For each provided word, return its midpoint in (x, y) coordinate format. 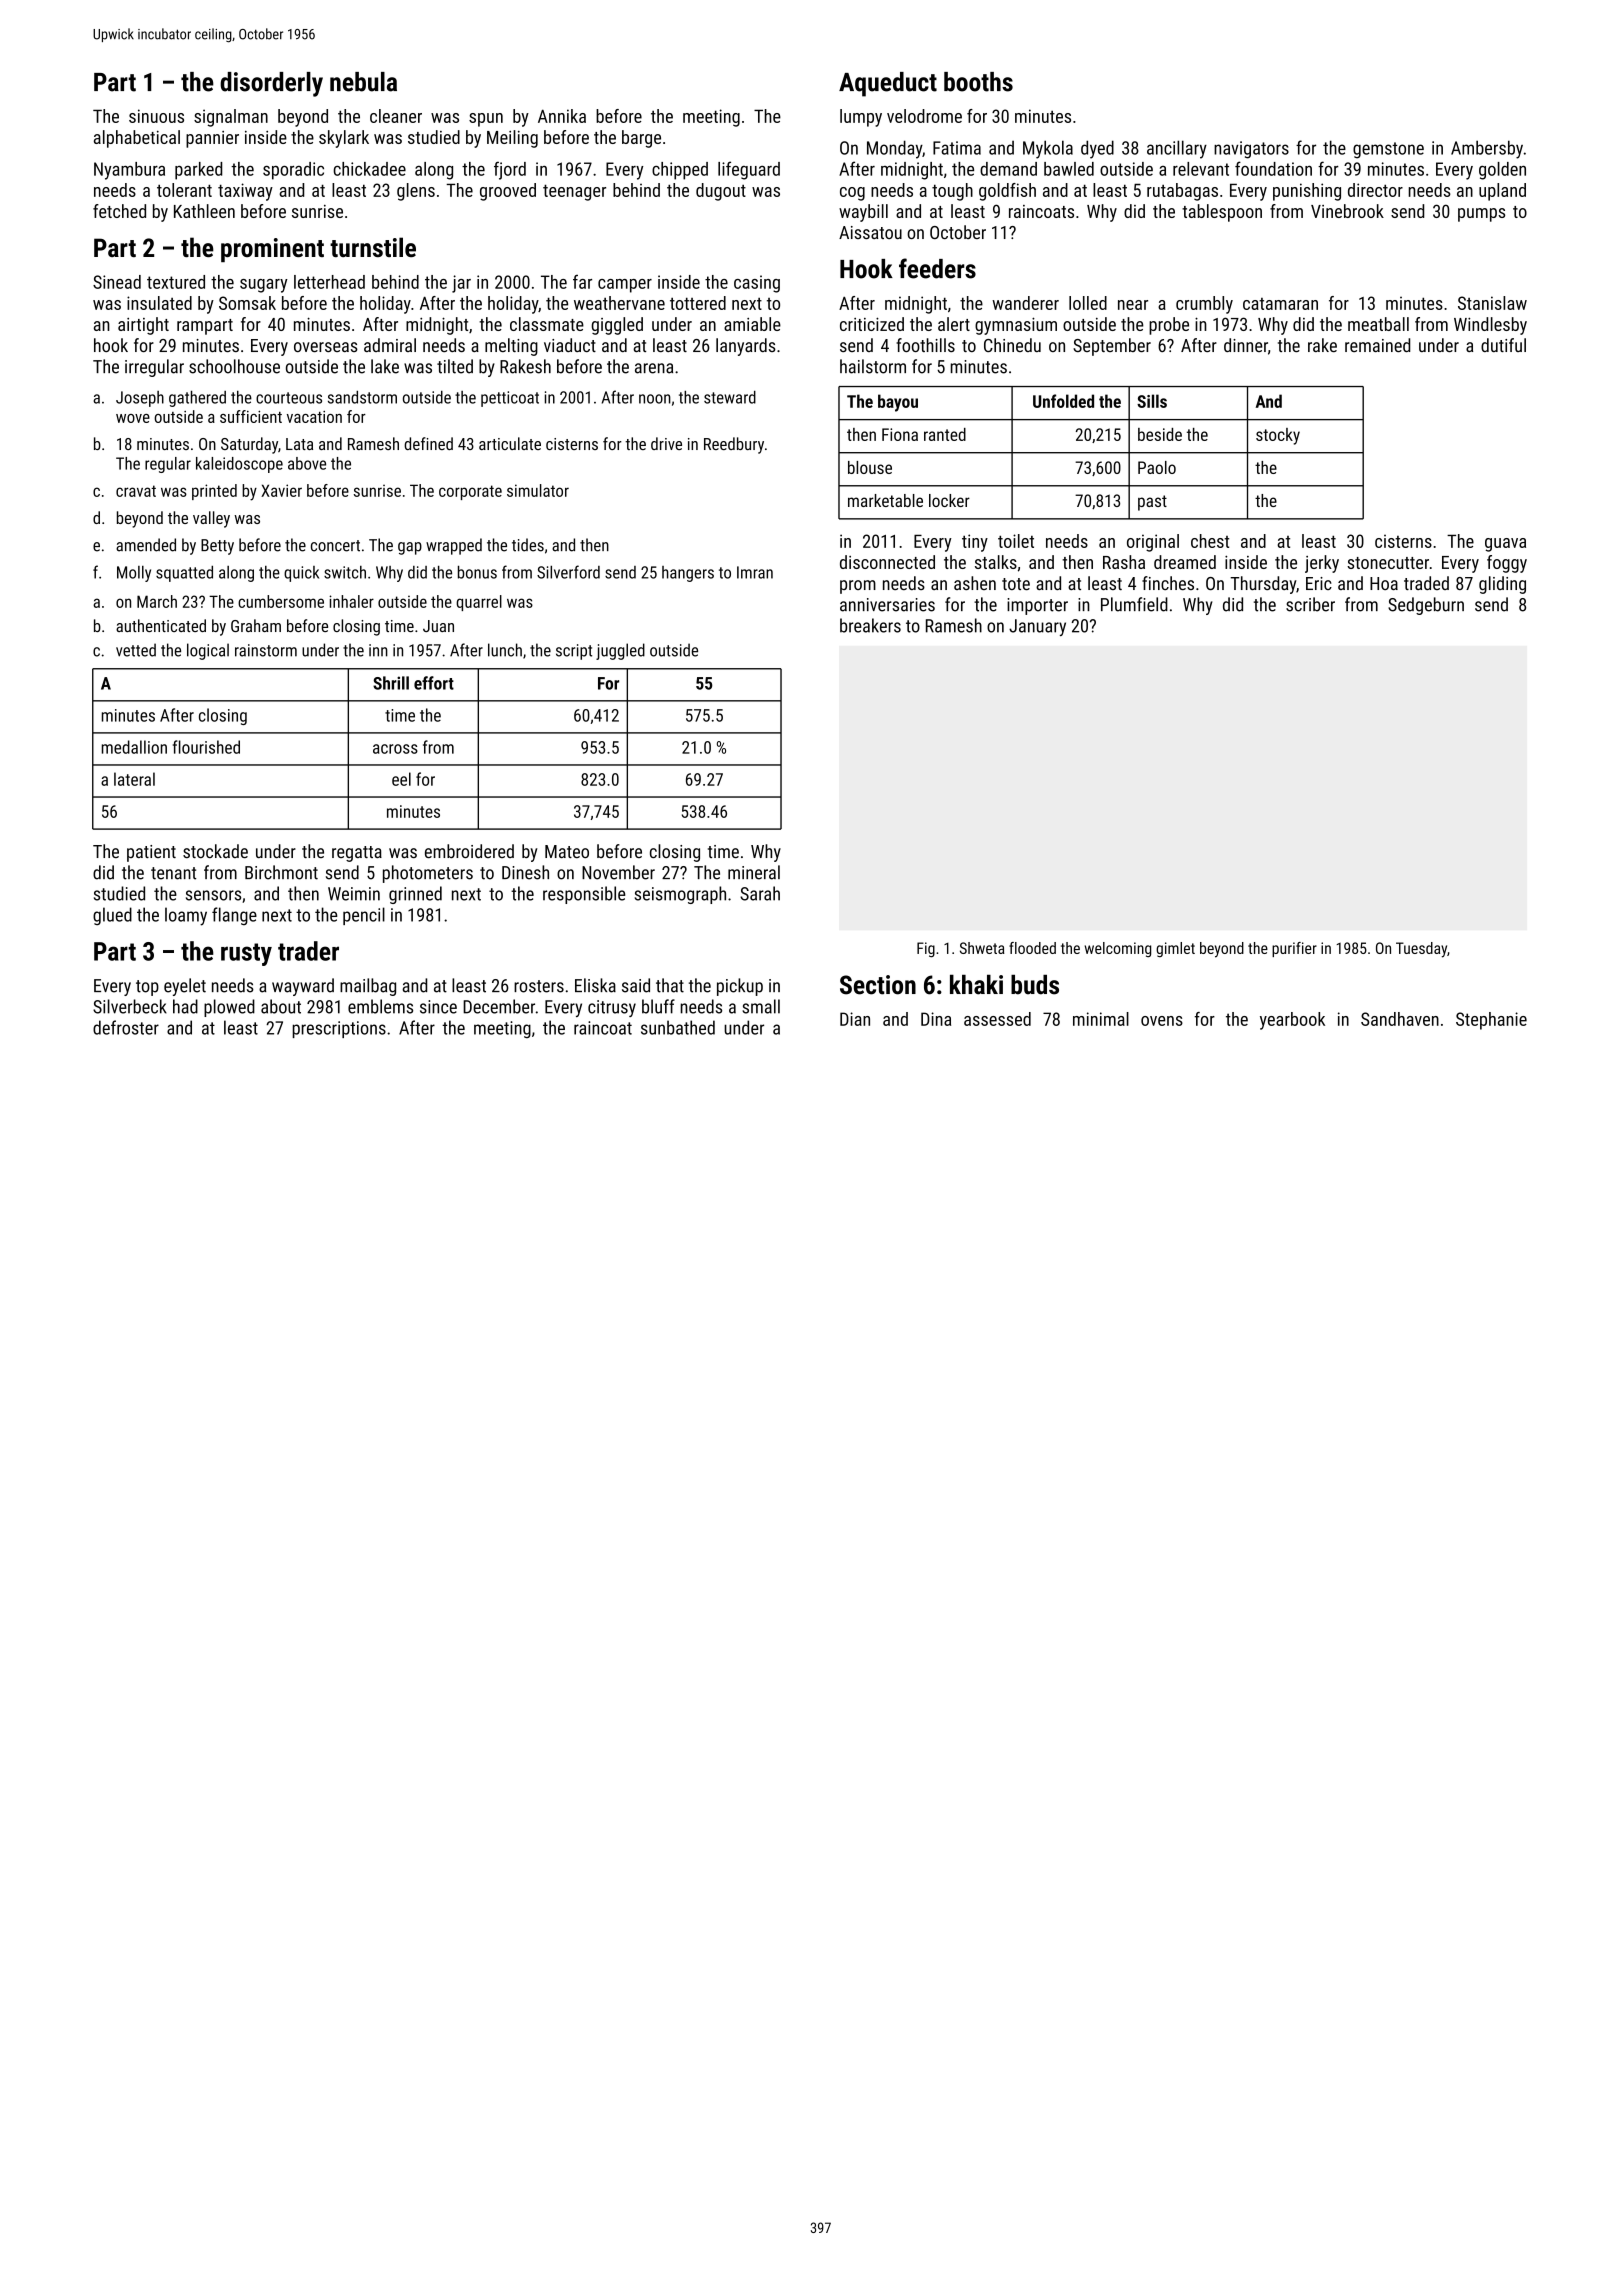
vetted (136, 650)
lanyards (746, 347)
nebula (363, 82)
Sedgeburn (1426, 606)
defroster (126, 1027)
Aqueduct (888, 84)
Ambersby (1487, 149)
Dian (855, 1019)
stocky (1278, 436)
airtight (143, 326)
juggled (620, 651)
